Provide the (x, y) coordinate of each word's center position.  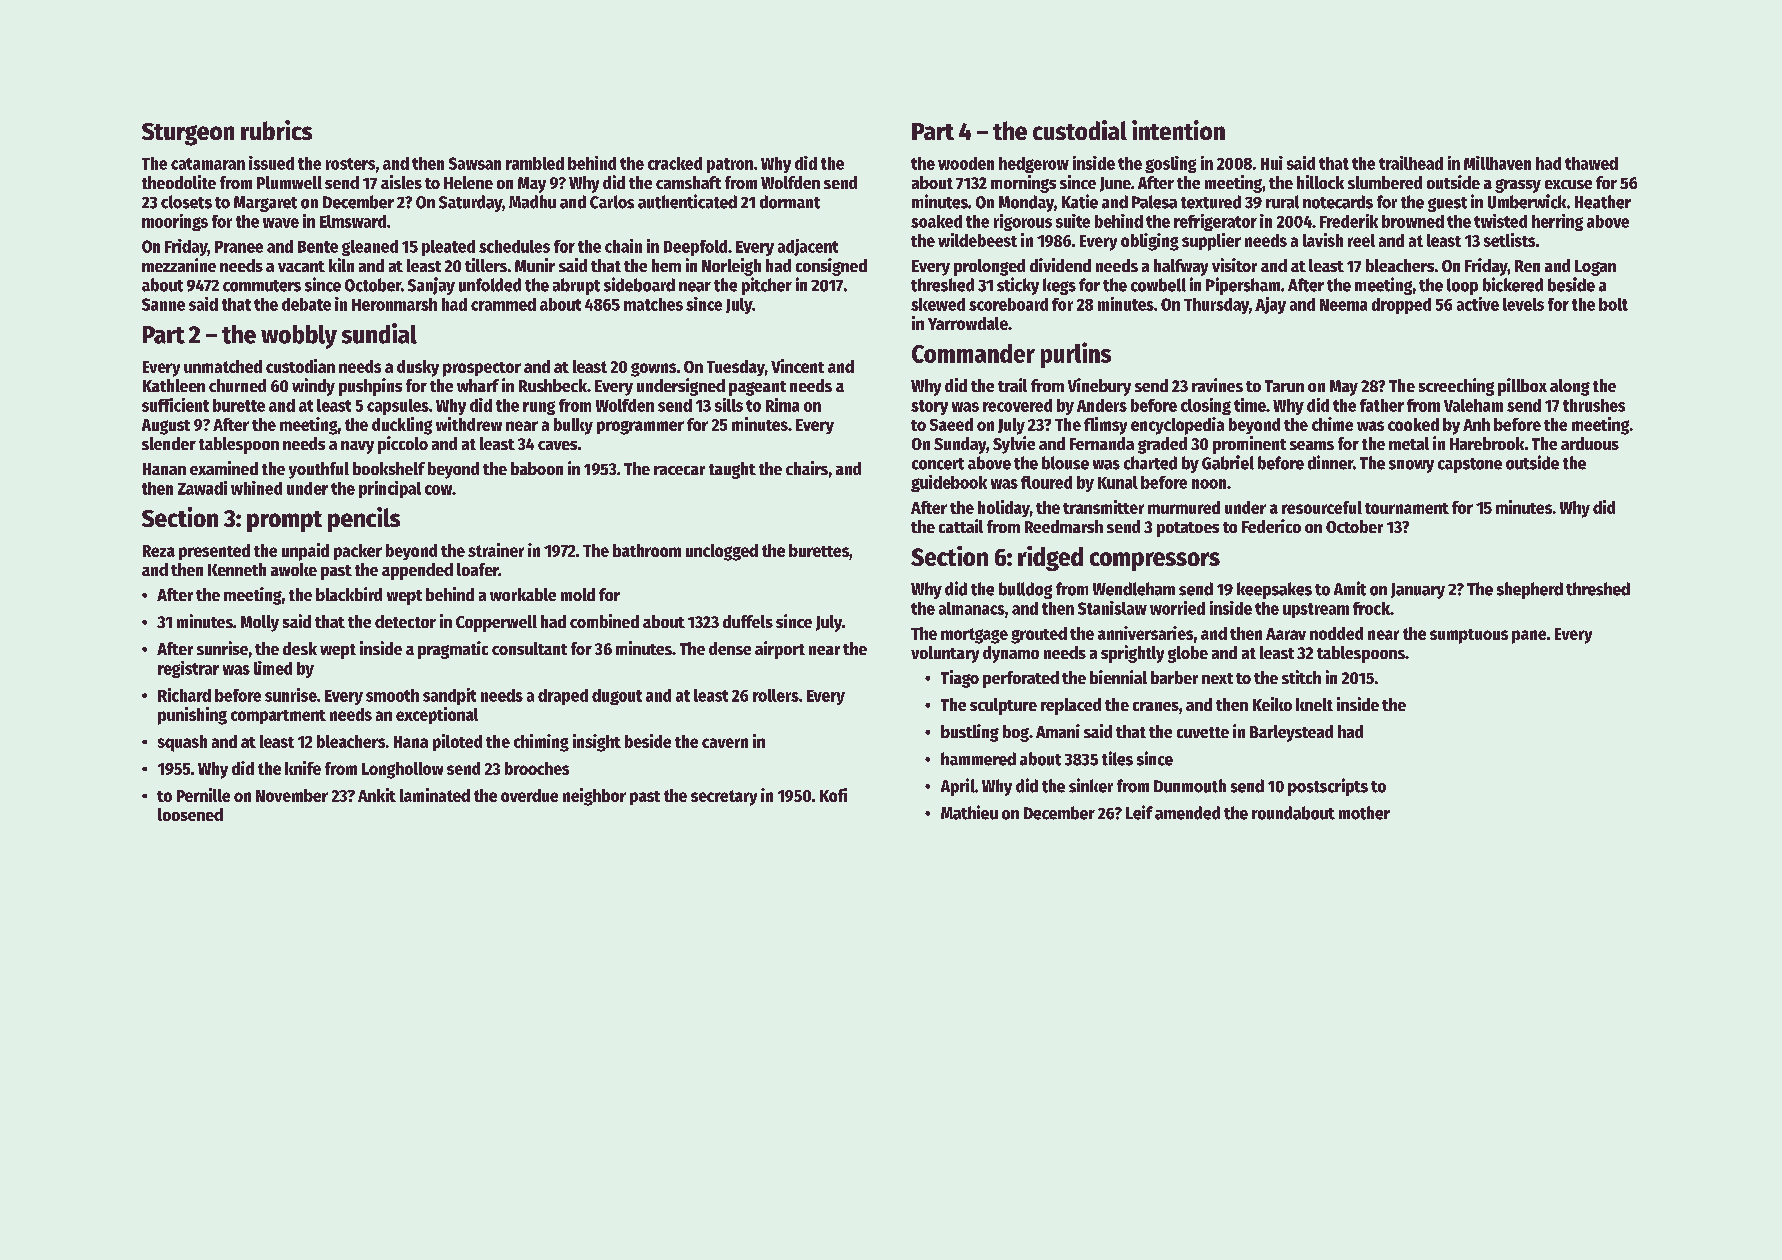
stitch (1301, 677)
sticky (1018, 286)
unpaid (305, 552)
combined (604, 621)
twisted (1500, 221)
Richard (184, 695)
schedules (514, 246)
